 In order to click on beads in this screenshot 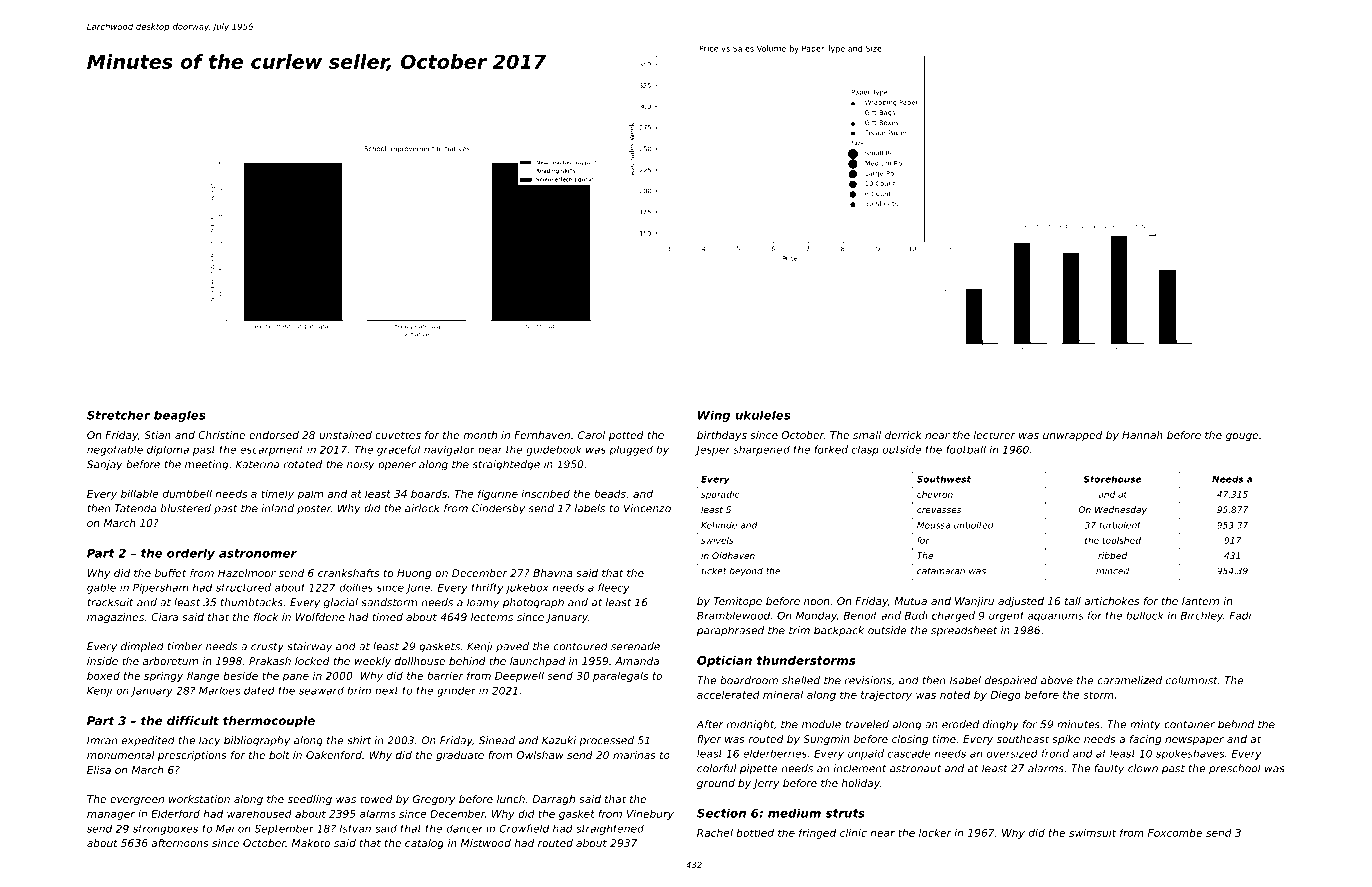, I will do `click(610, 493)`.
